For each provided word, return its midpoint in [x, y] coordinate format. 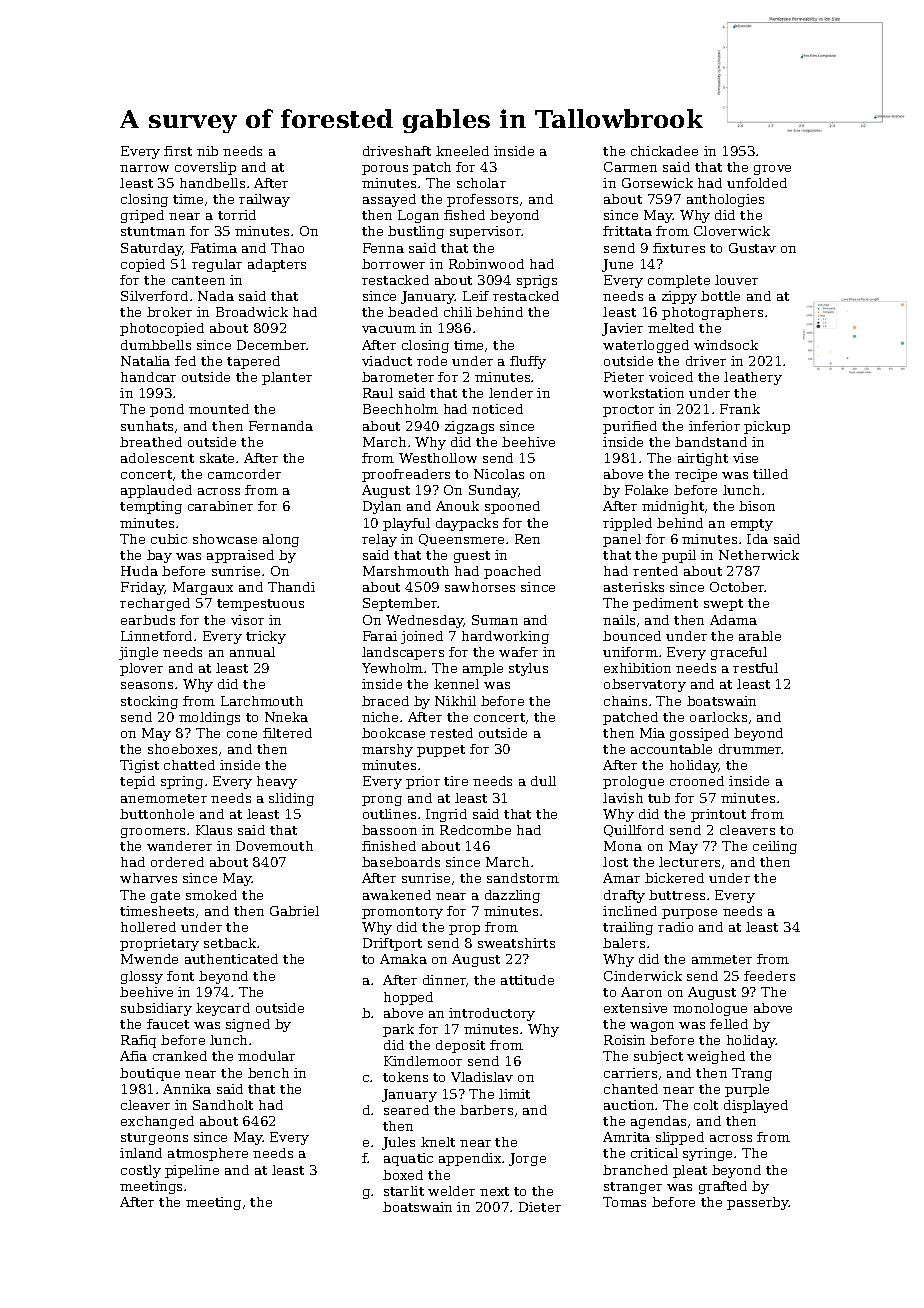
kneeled [462, 151]
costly [141, 1171]
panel [622, 540]
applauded [156, 491]
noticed [497, 409]
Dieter [540, 1207]
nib [207, 151]
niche [380, 717]
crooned [697, 781]
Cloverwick [732, 231]
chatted [189, 765]
